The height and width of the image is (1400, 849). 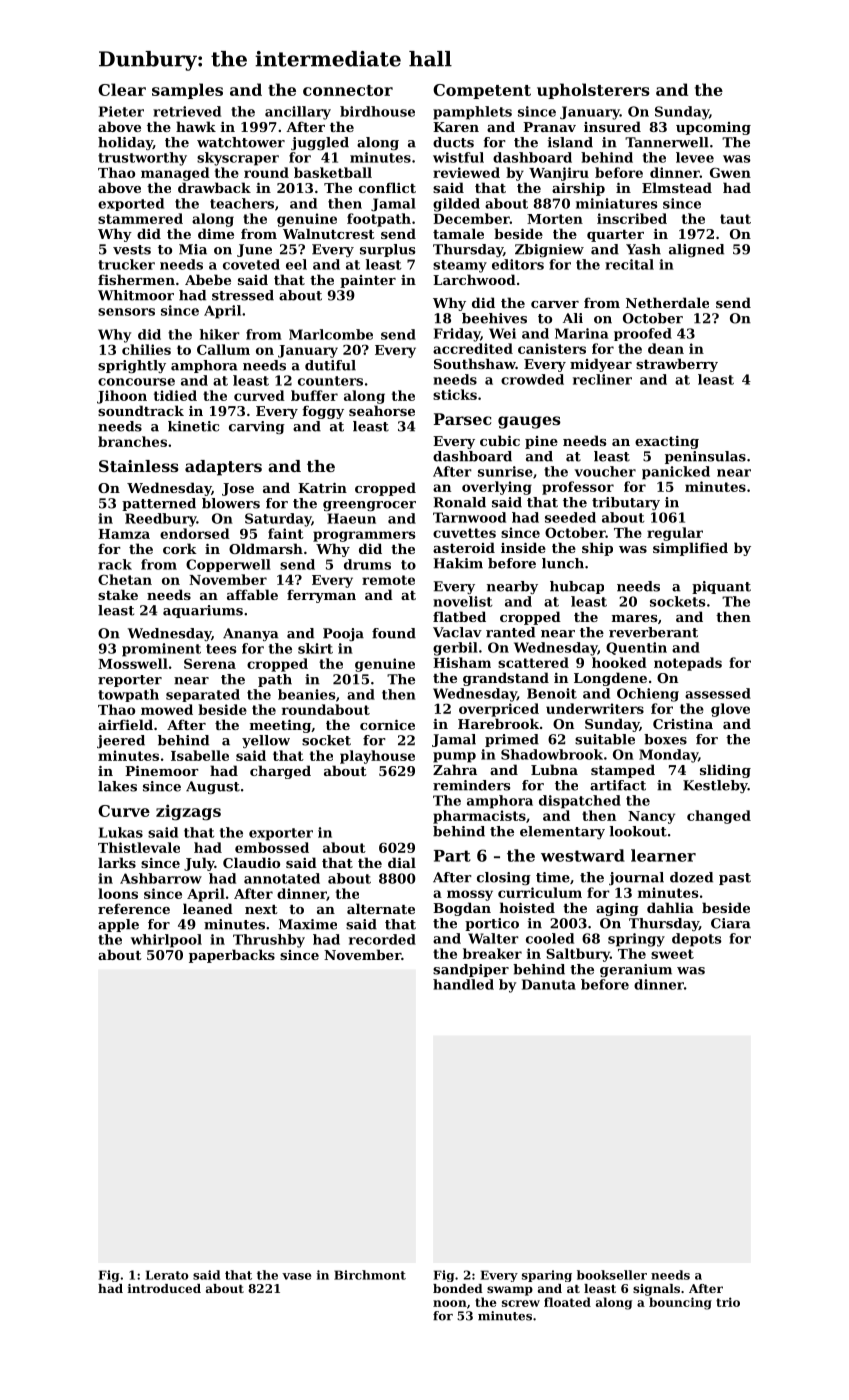 What do you see at coordinates (479, 817) in the image?
I see `pharmacists` at bounding box center [479, 817].
